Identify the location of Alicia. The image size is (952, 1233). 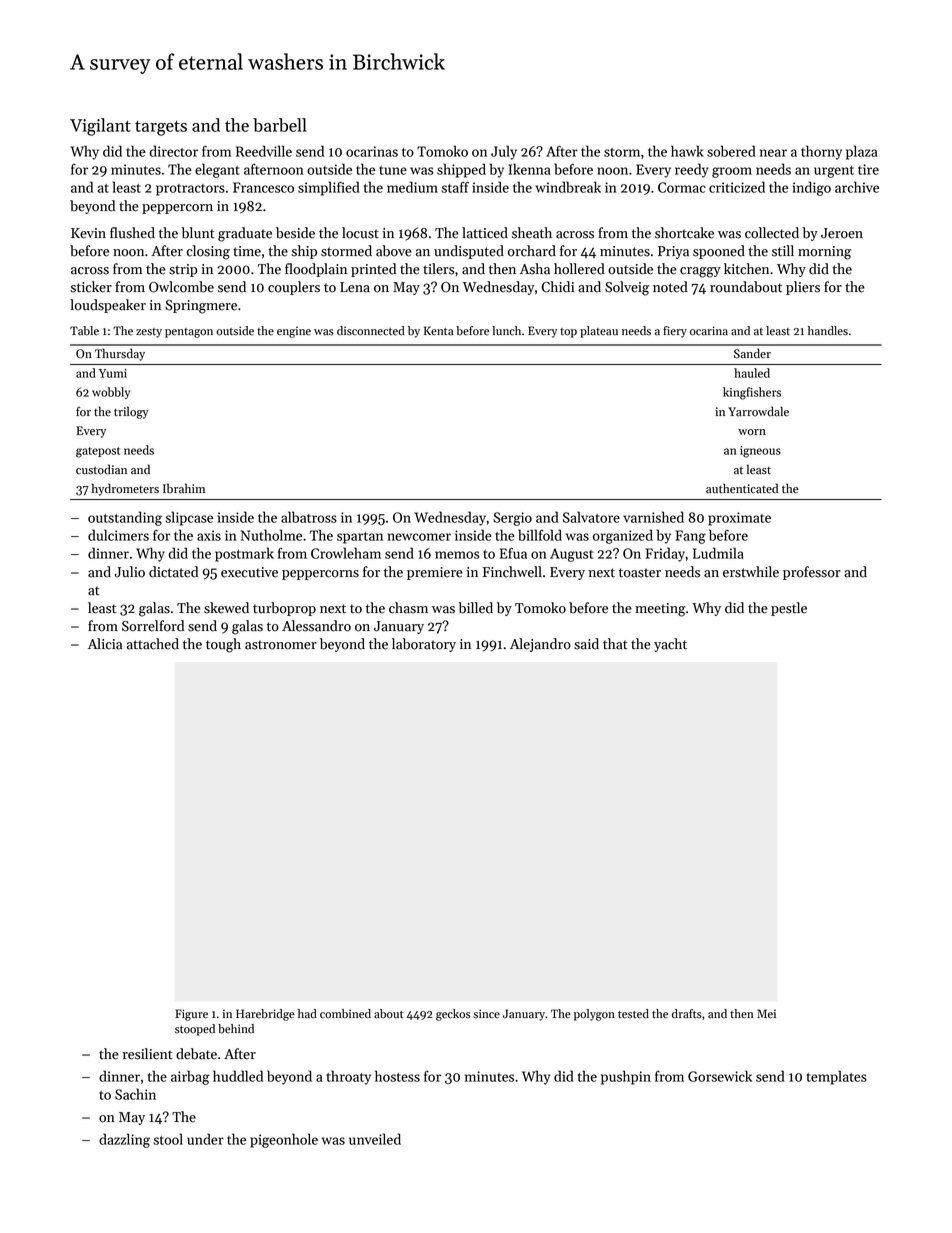
(105, 644).
